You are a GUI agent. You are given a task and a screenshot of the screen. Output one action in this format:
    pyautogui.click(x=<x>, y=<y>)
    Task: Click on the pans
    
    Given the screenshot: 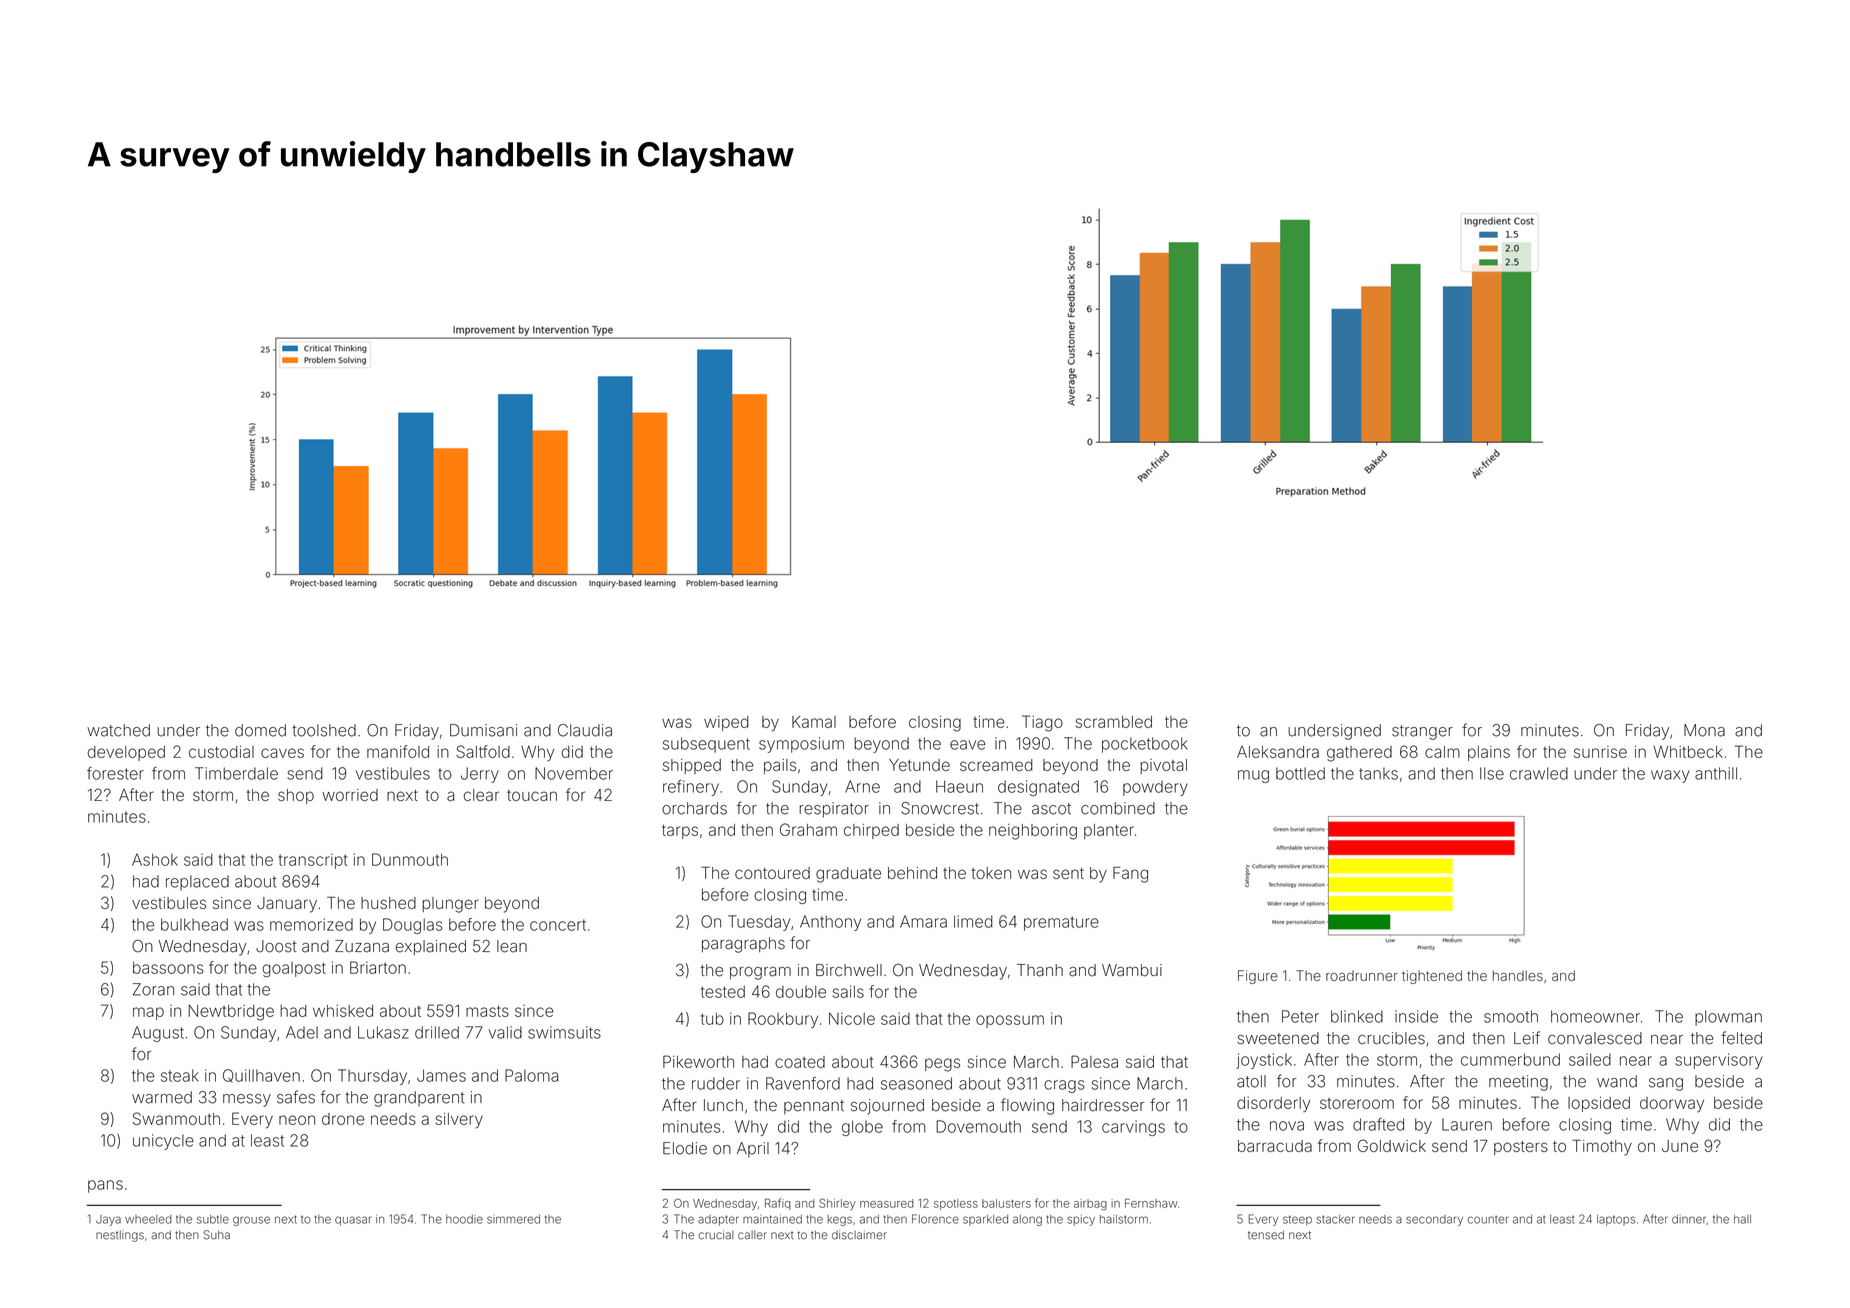 What is the action you would take?
    pyautogui.click(x=105, y=1186)
